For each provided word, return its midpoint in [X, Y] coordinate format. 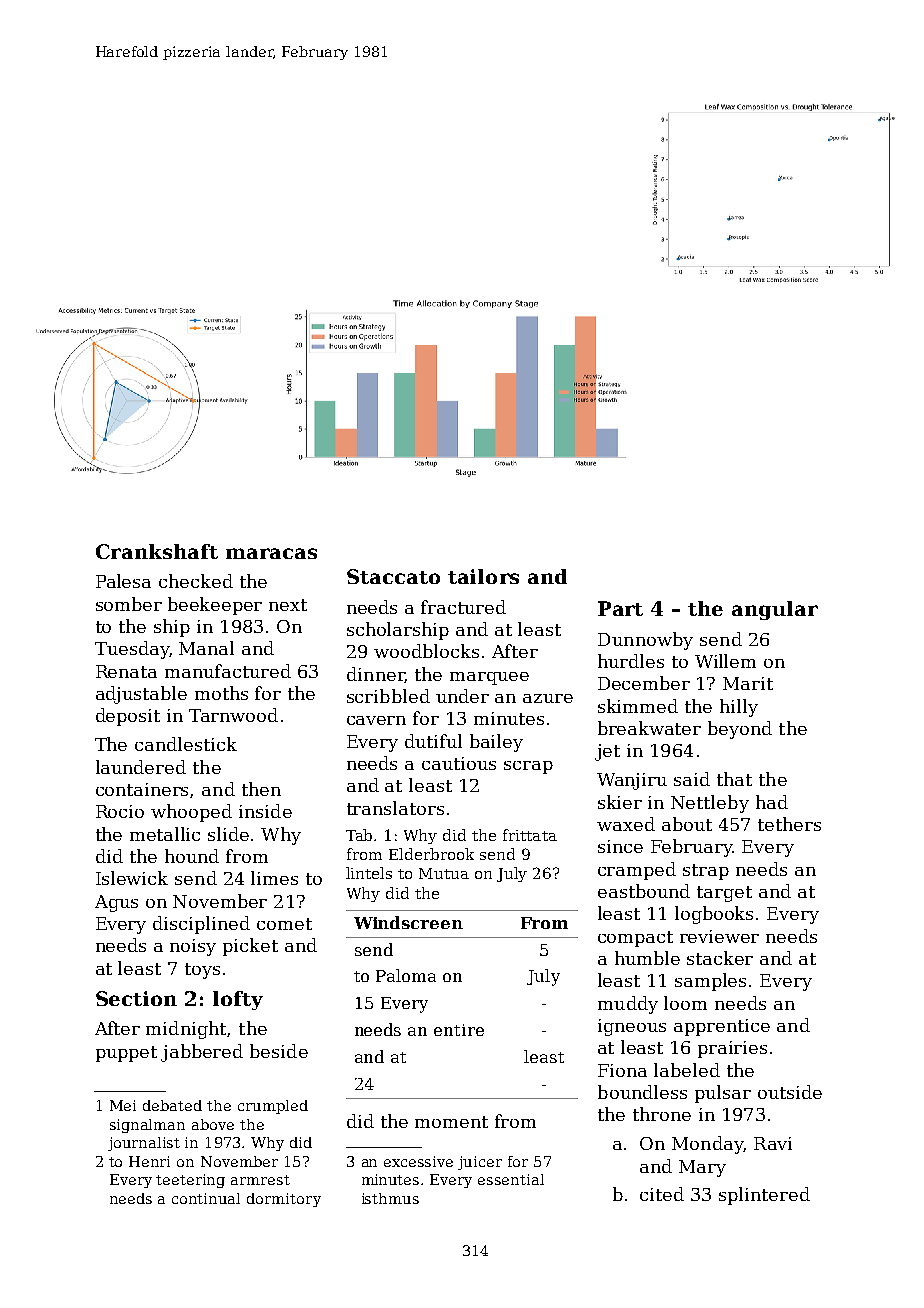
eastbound [644, 891]
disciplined [201, 925]
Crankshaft [157, 551]
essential [511, 1179]
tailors [483, 576]
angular [775, 610]
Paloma [406, 975]
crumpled [273, 1107]
